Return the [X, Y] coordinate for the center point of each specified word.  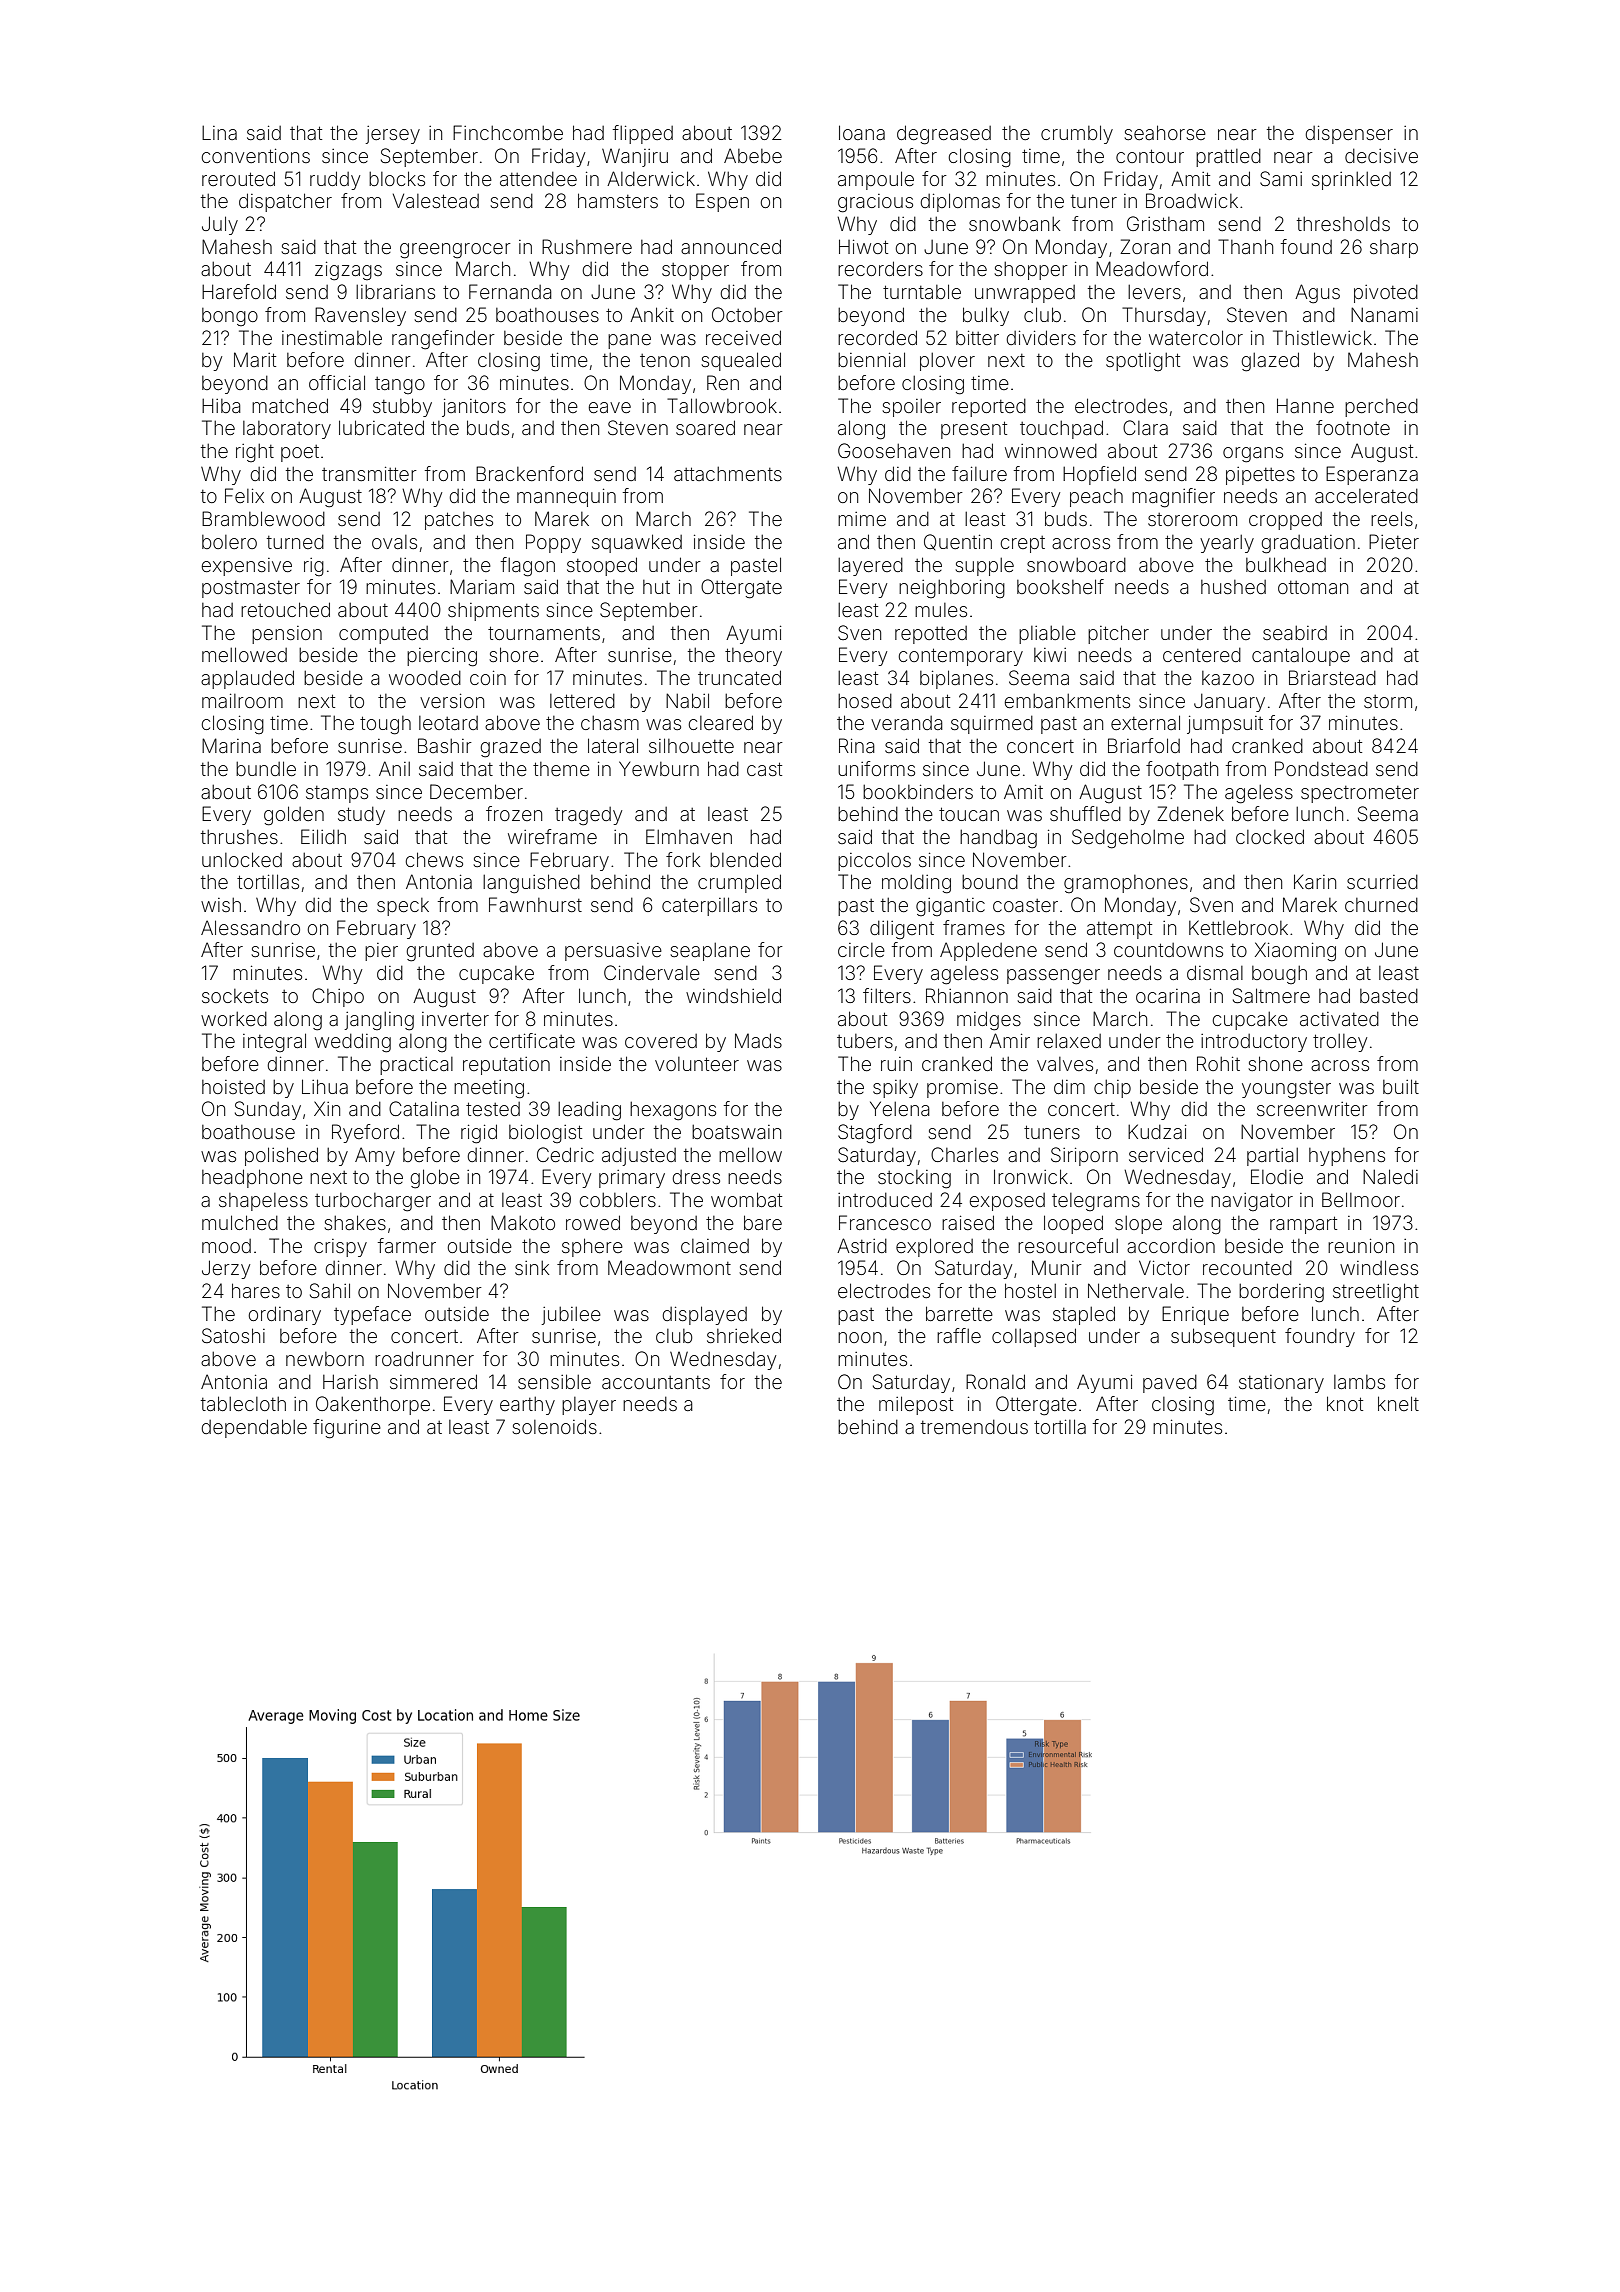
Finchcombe [508, 132]
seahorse [1165, 132]
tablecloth [243, 1403]
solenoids [554, 1426]
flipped [643, 134]
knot [1345, 1403]
